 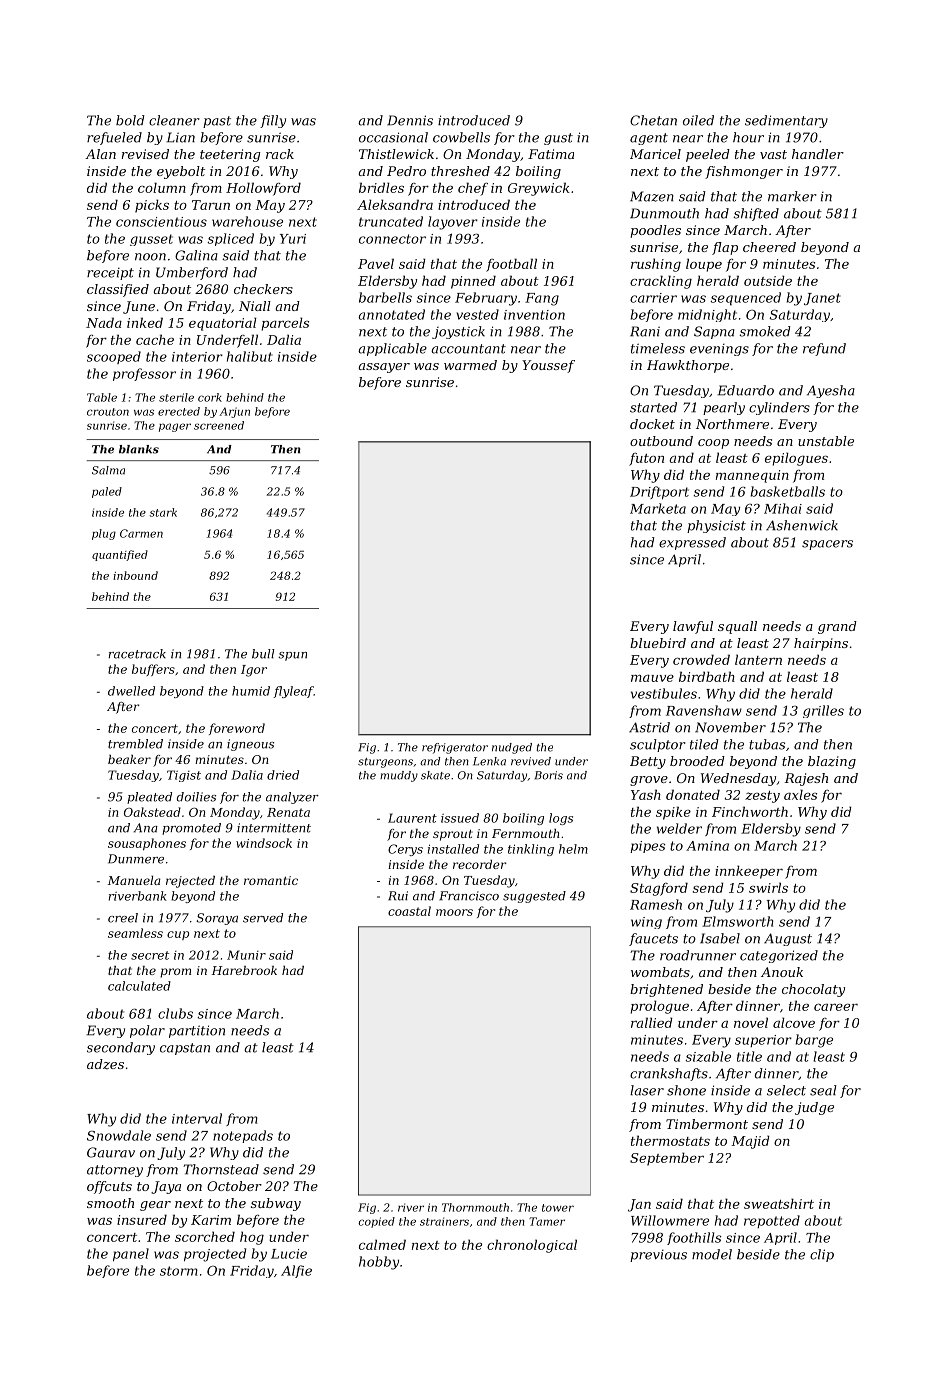 What do you see at coordinates (100, 154) in the page?
I see `Alan` at bounding box center [100, 154].
